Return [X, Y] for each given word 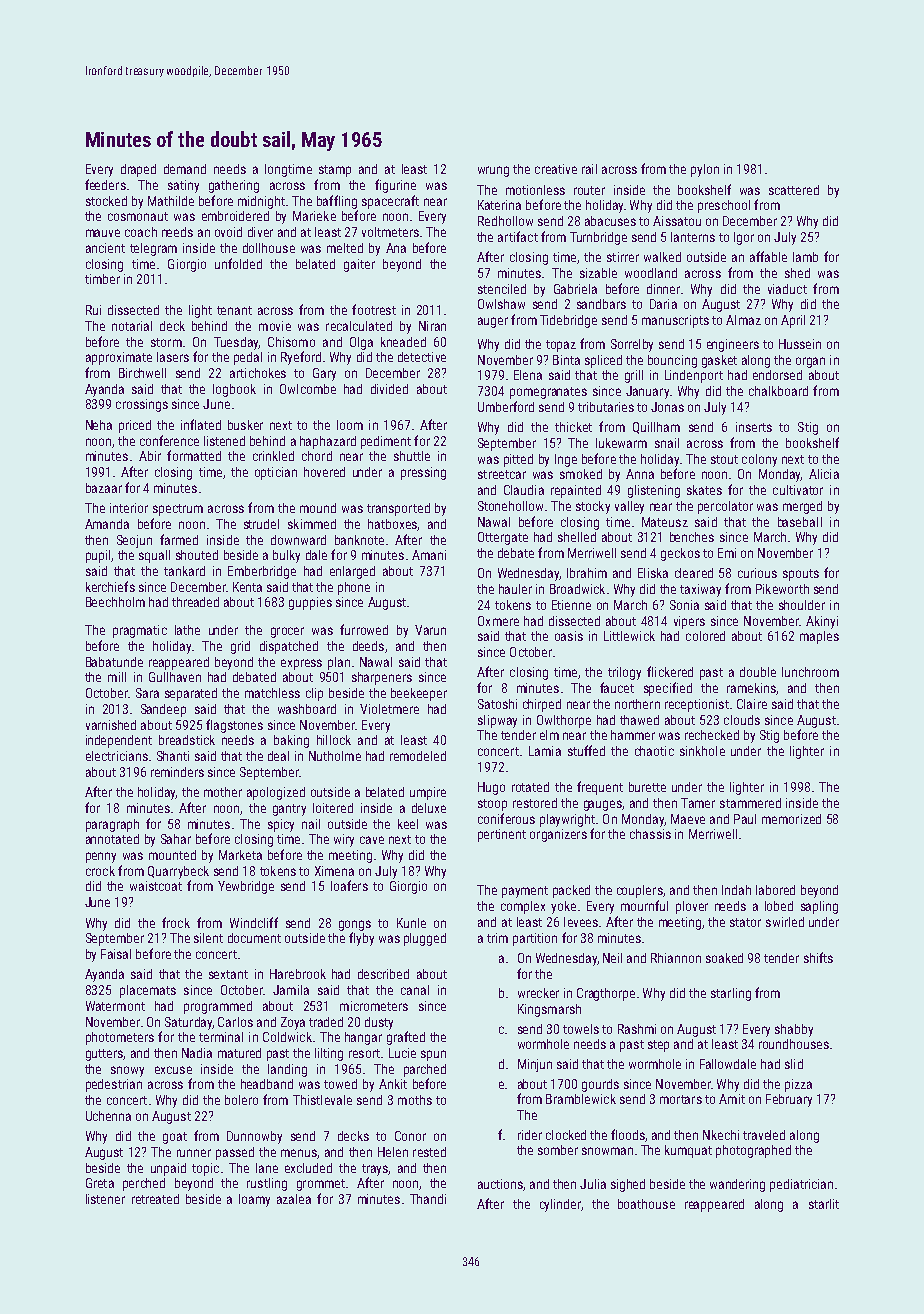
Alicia [824, 474]
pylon [705, 170]
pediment [386, 442]
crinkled [273, 456]
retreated [155, 1199]
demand [185, 169]
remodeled [418, 756]
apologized [276, 793]
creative [556, 169]
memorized [791, 819]
